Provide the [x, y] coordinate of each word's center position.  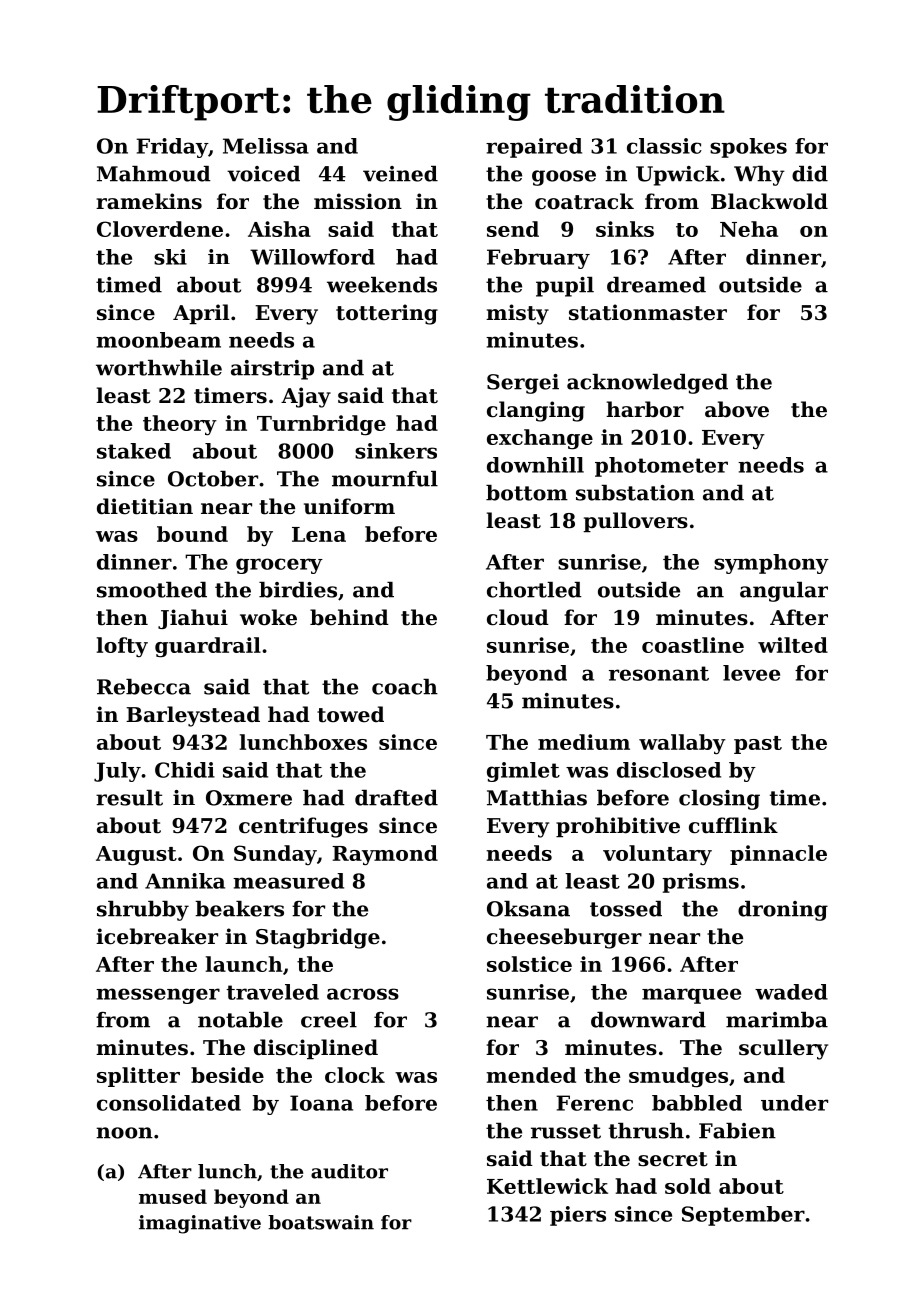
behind [349, 617]
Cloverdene [160, 229]
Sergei [523, 384]
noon [124, 1133]
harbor [645, 409]
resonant [659, 673]
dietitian [145, 506]
